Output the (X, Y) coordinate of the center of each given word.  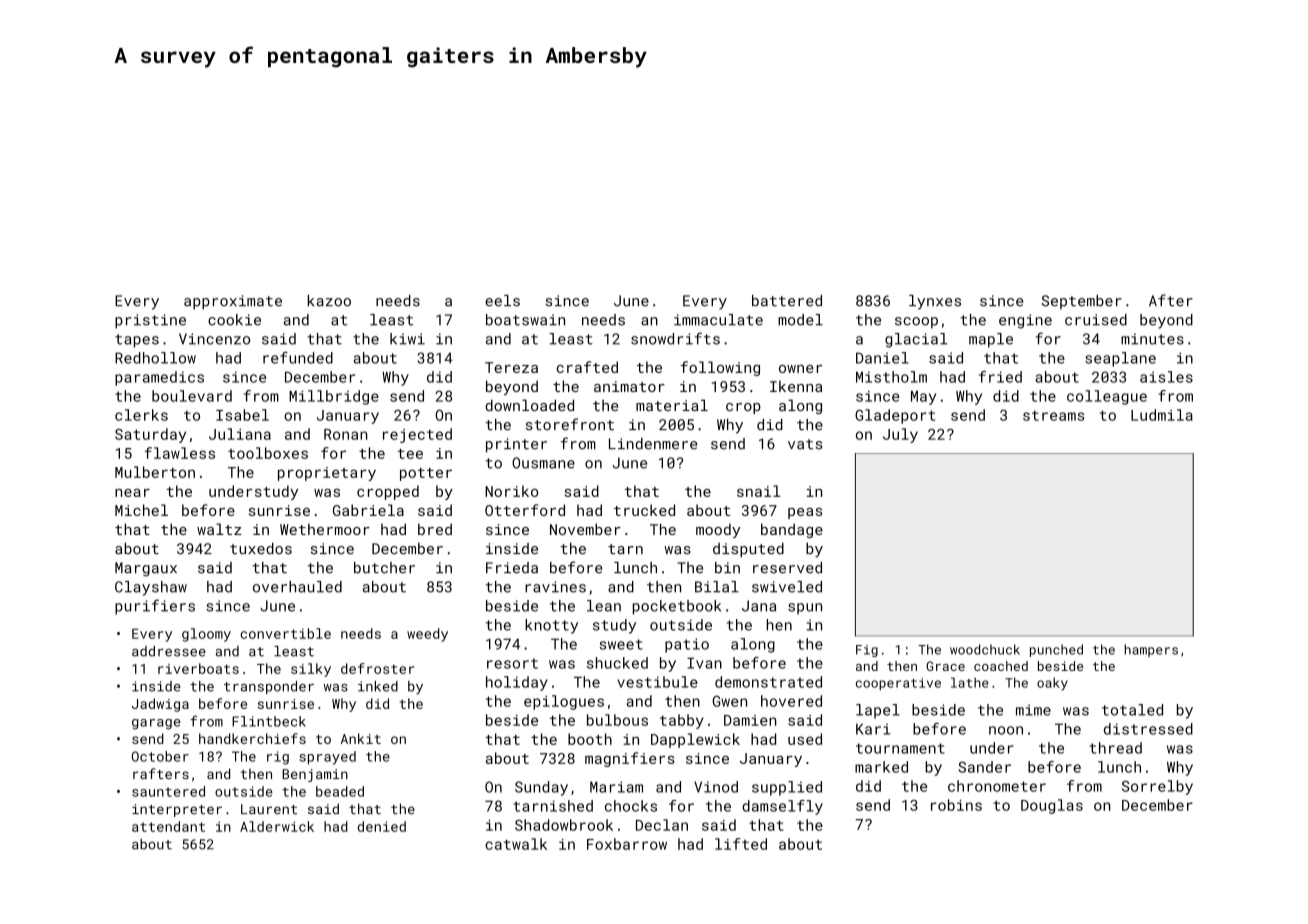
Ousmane (543, 463)
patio (687, 645)
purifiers (155, 607)
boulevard (192, 396)
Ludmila (1162, 415)
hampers (1151, 650)
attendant (168, 826)
